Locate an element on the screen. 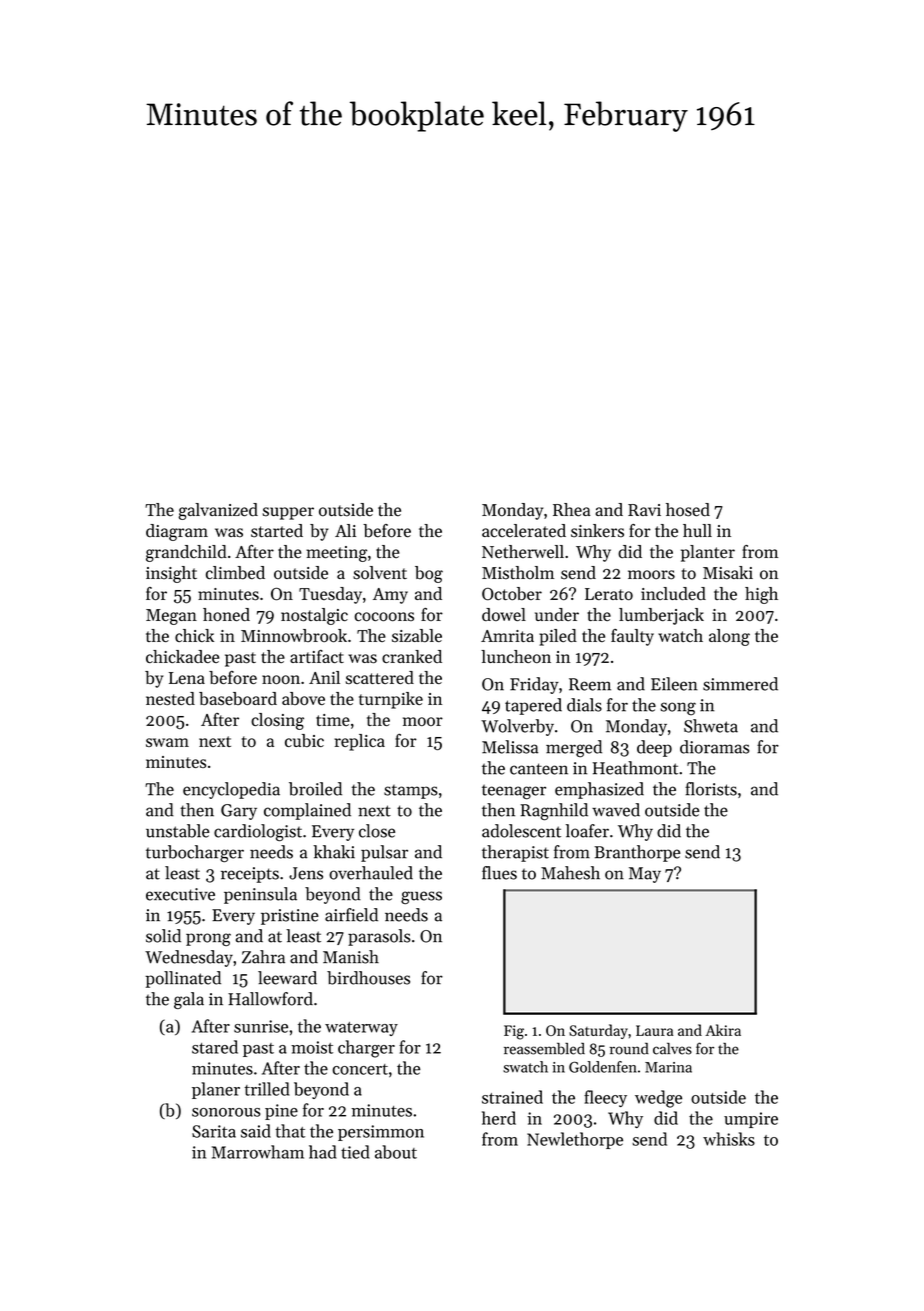  supper is located at coordinates (288, 513).
